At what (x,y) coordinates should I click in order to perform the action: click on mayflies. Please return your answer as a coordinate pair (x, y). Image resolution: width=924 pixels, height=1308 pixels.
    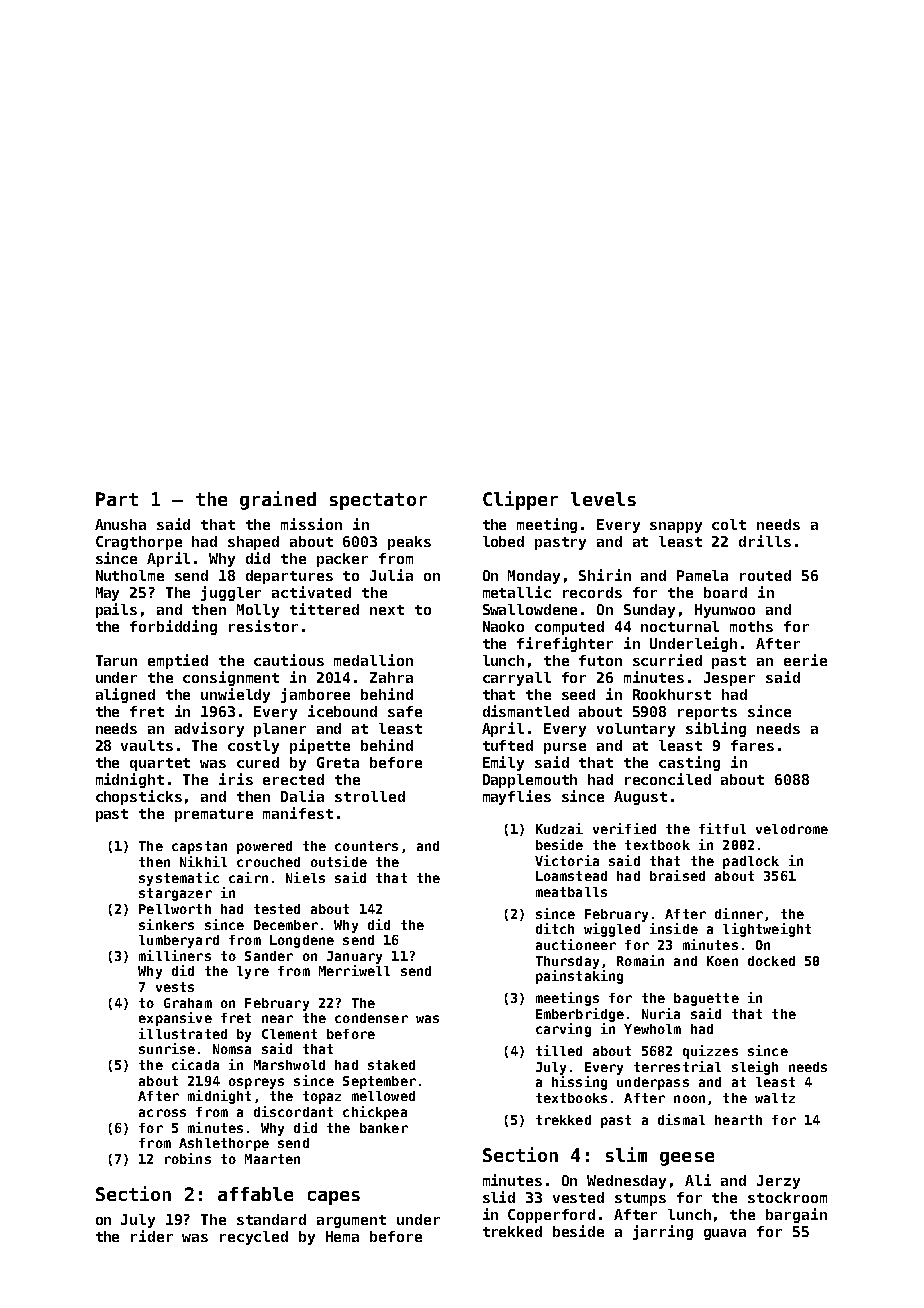
    Looking at the image, I should click on (517, 797).
